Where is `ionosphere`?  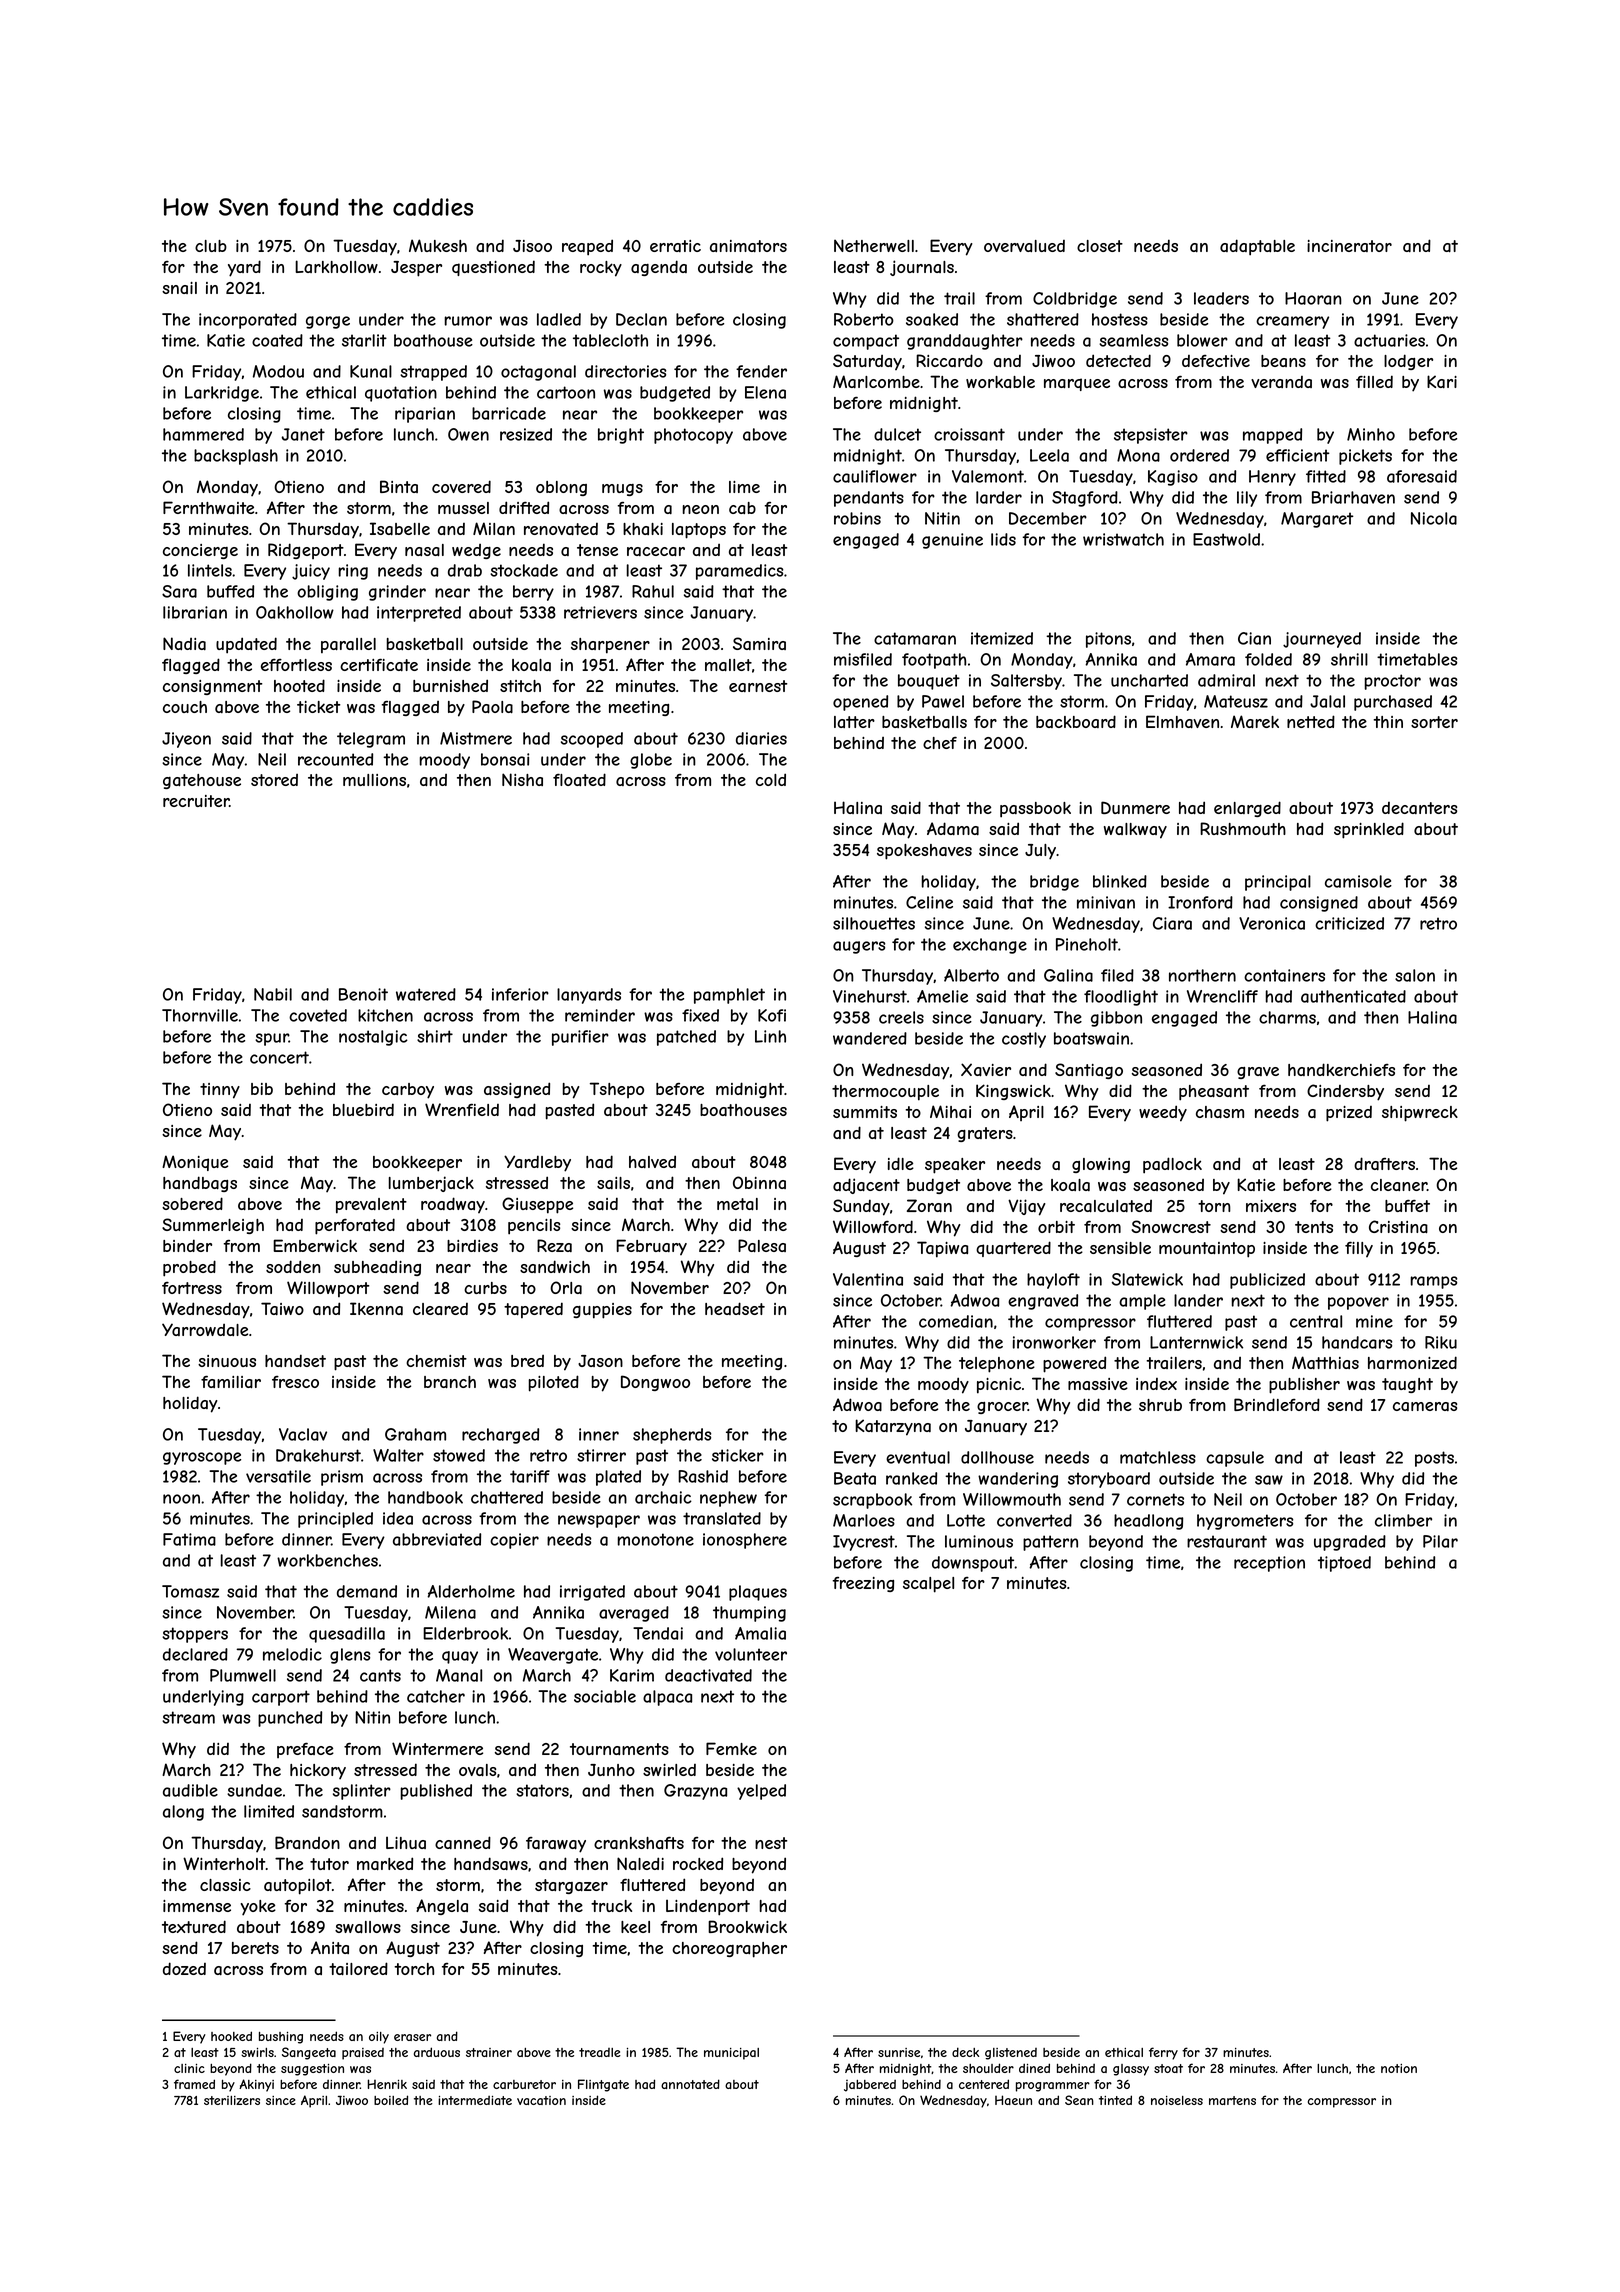 ionosphere is located at coordinates (745, 1541).
